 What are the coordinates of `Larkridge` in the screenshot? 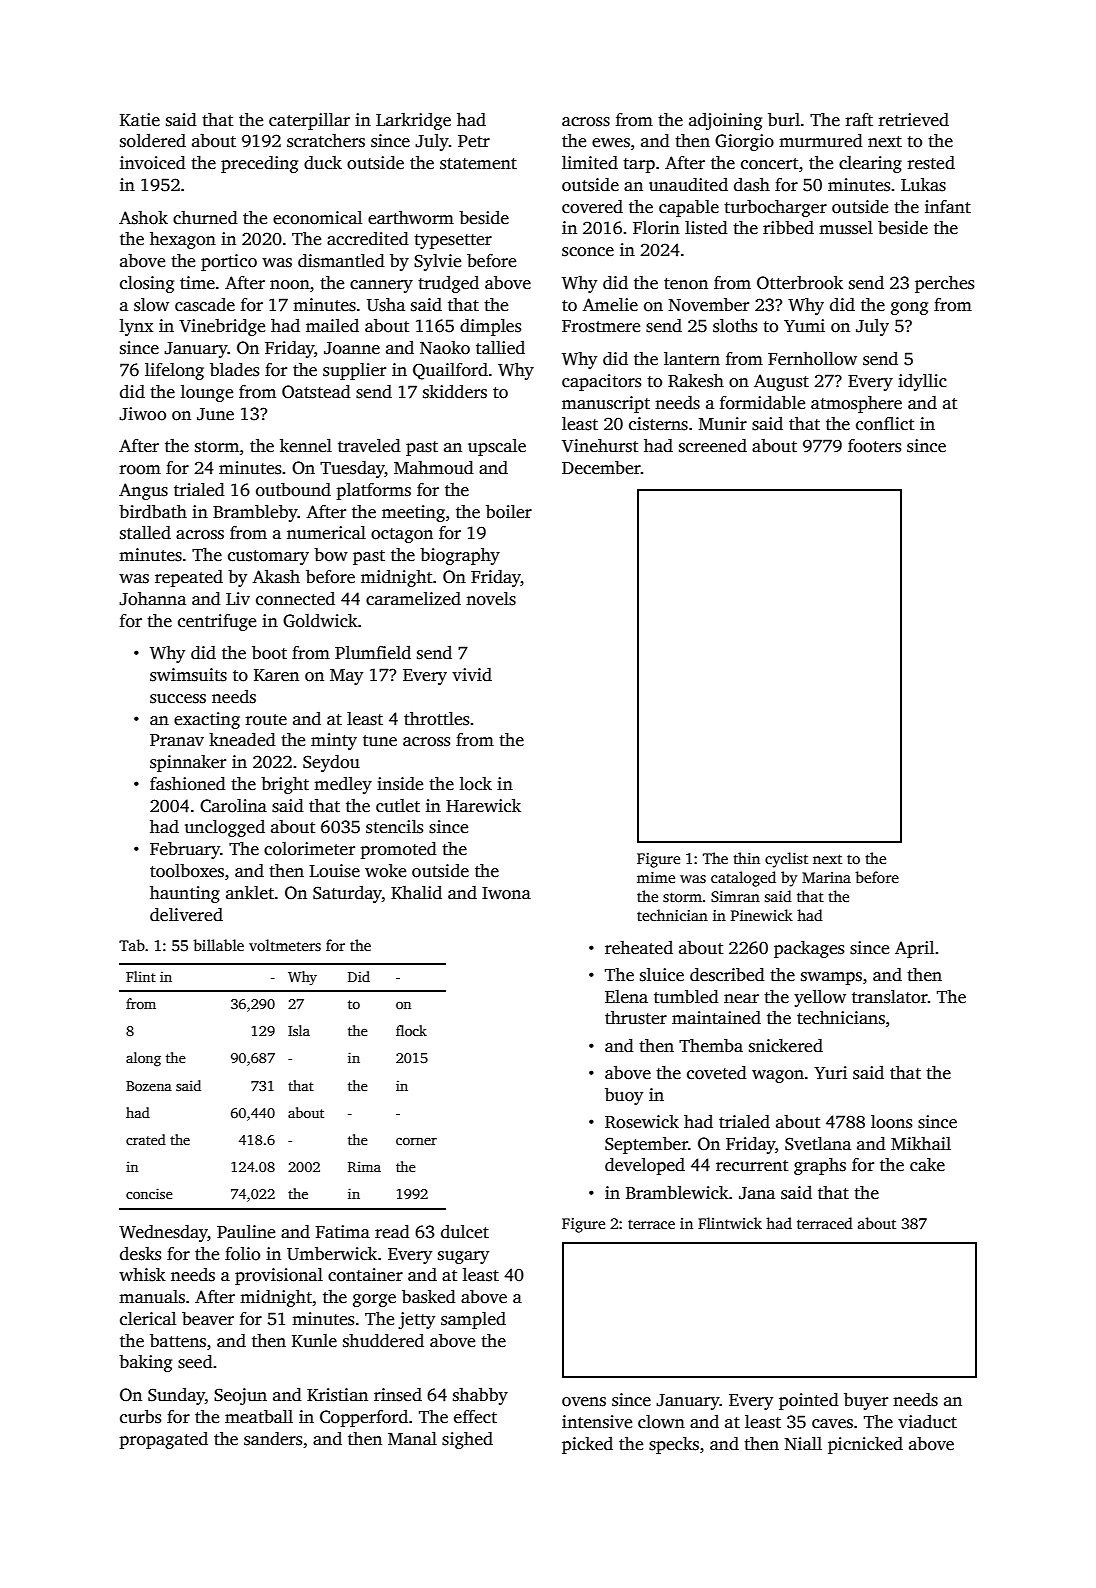 It's located at (413, 121).
